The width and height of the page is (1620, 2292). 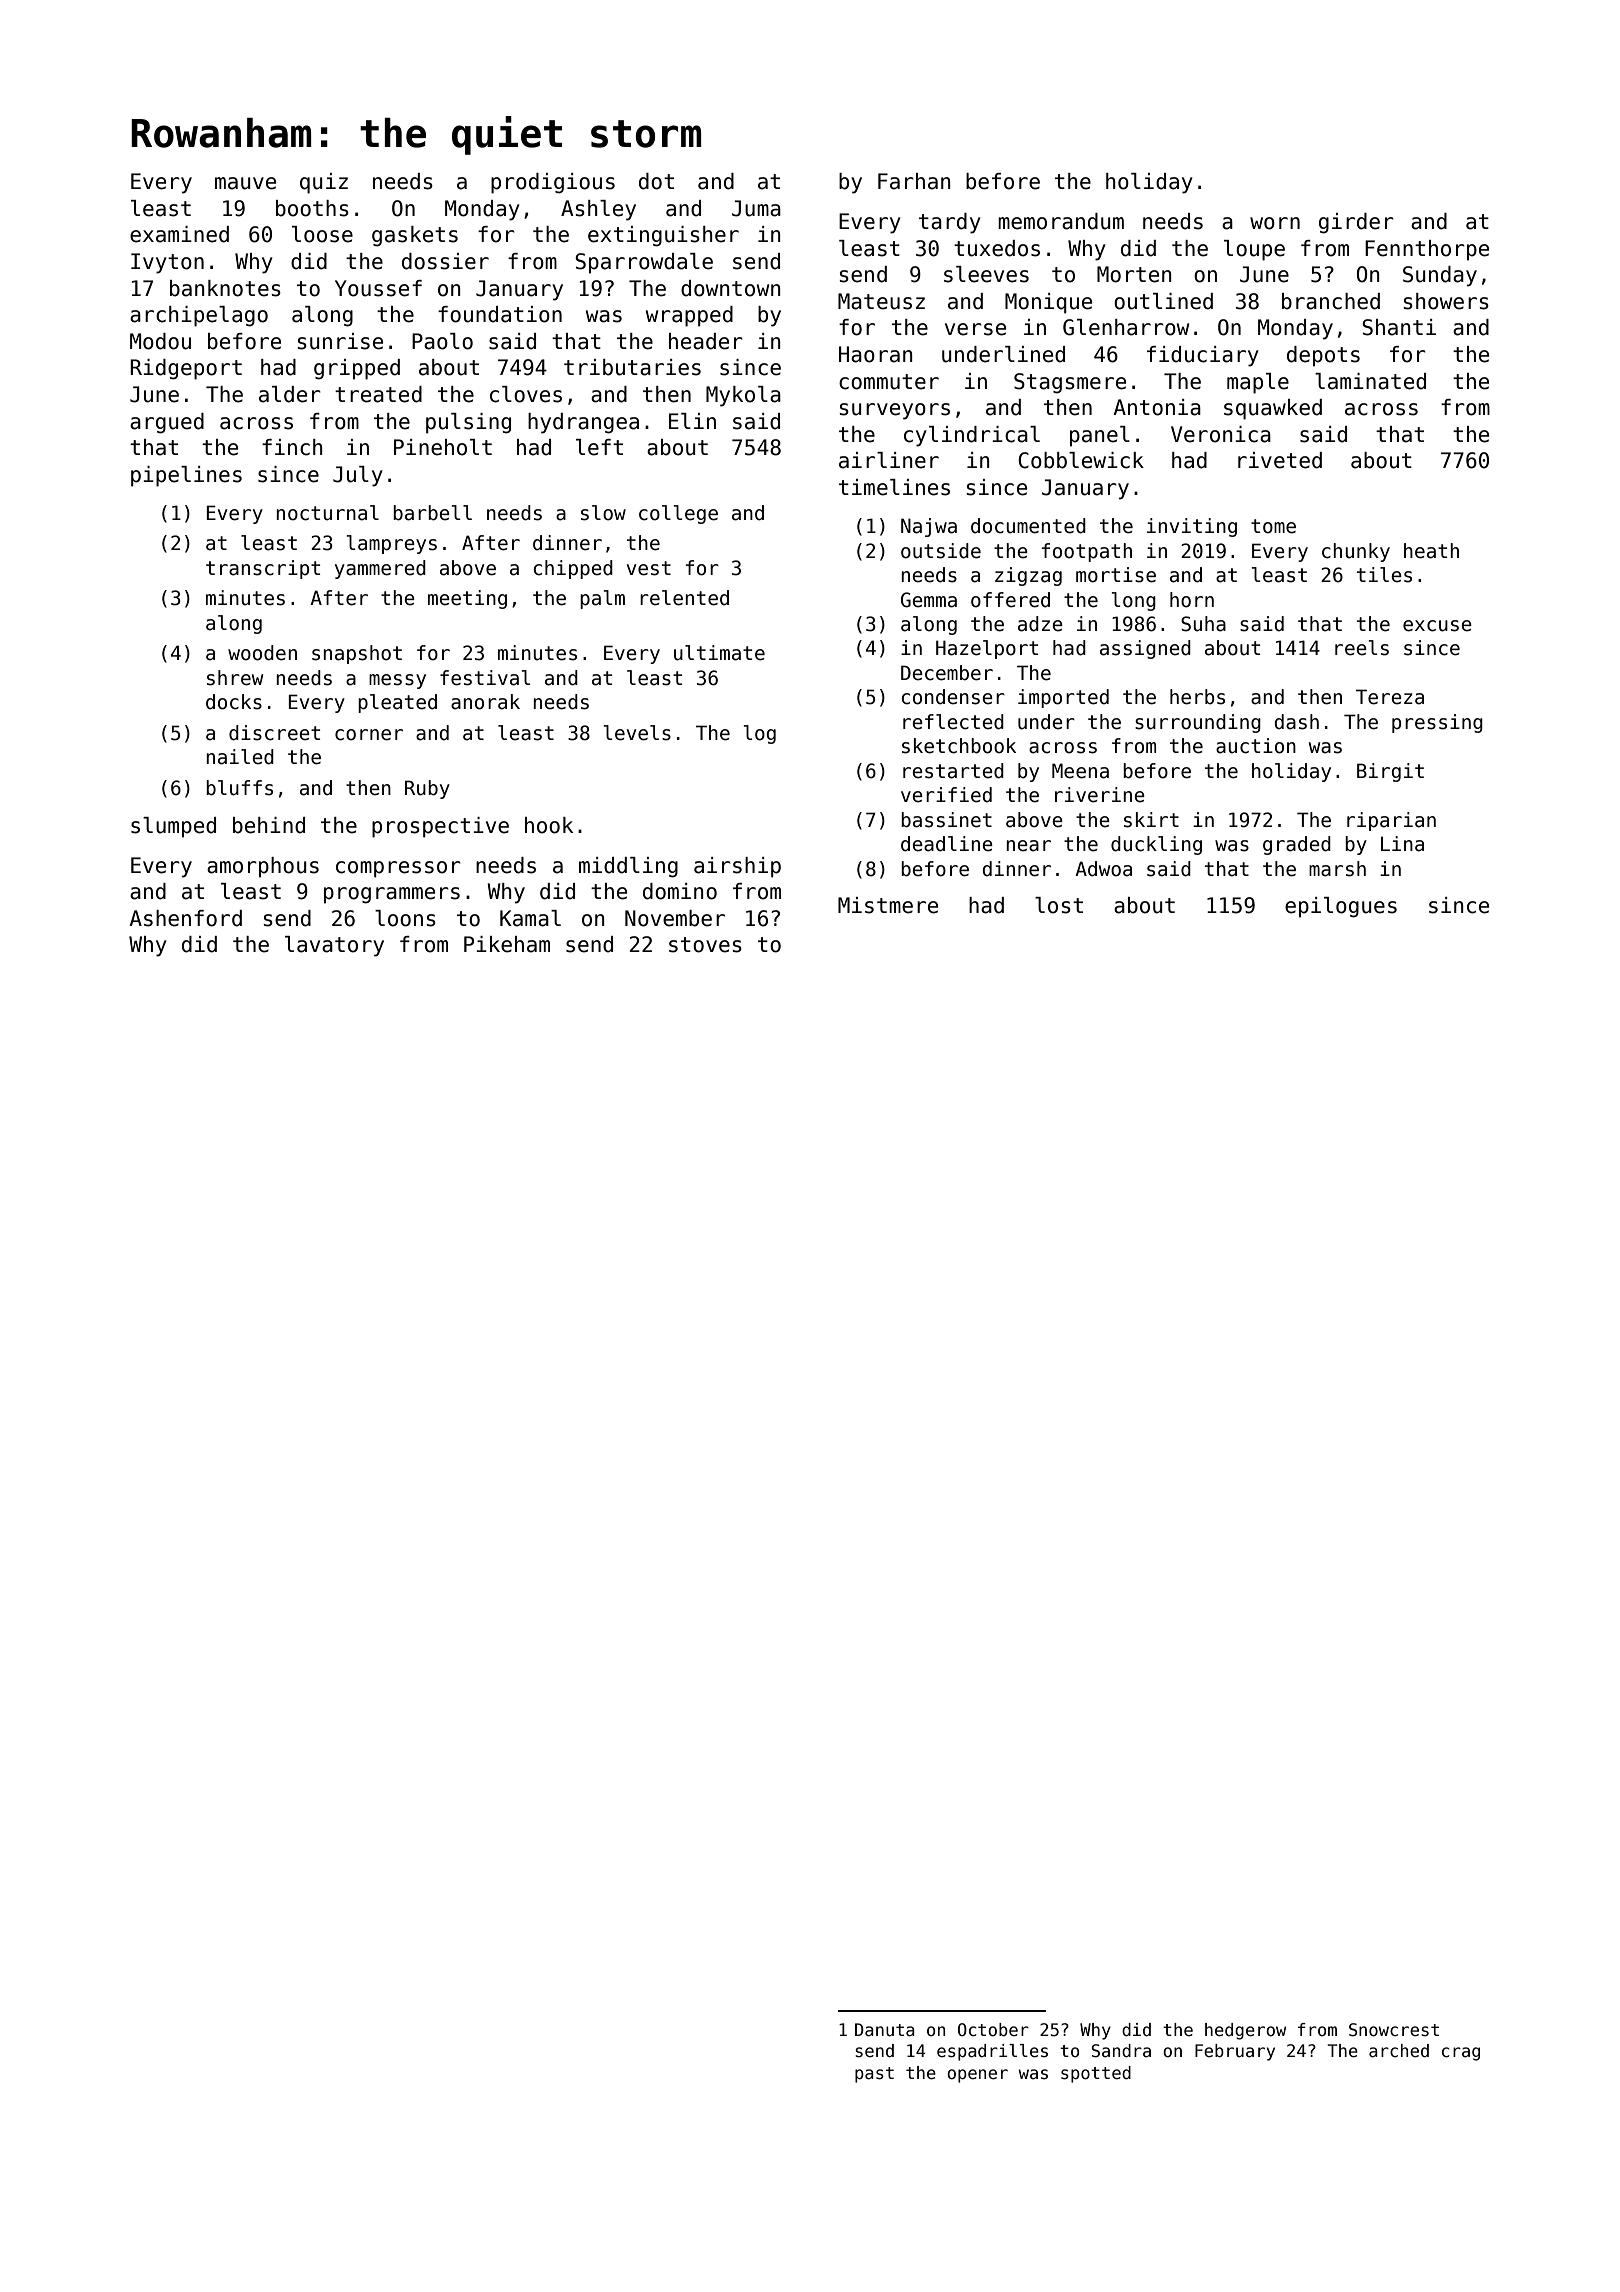 What do you see at coordinates (637, 733) in the page?
I see `levels` at bounding box center [637, 733].
